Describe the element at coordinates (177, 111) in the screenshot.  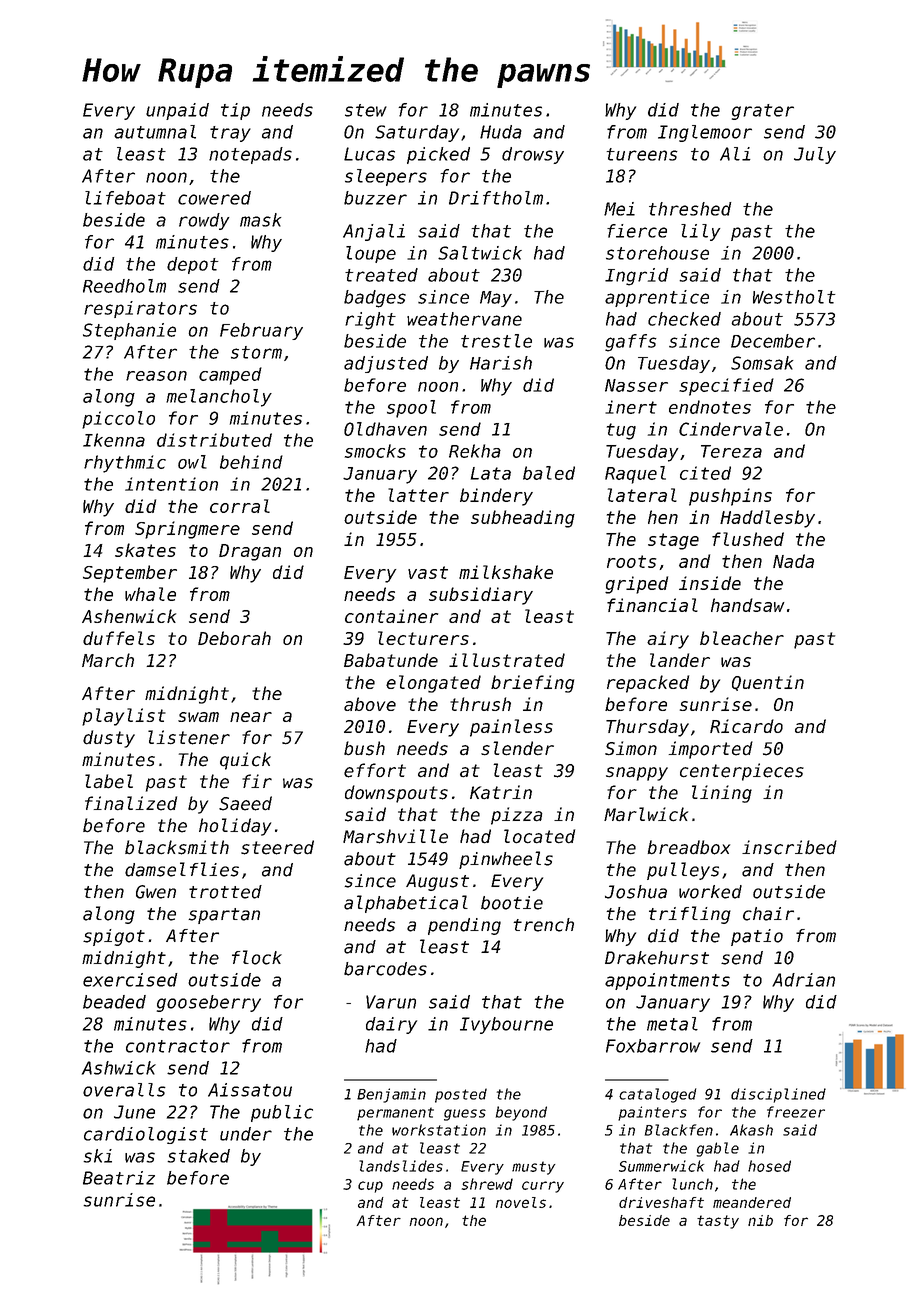
I see `unpaid` at that location.
